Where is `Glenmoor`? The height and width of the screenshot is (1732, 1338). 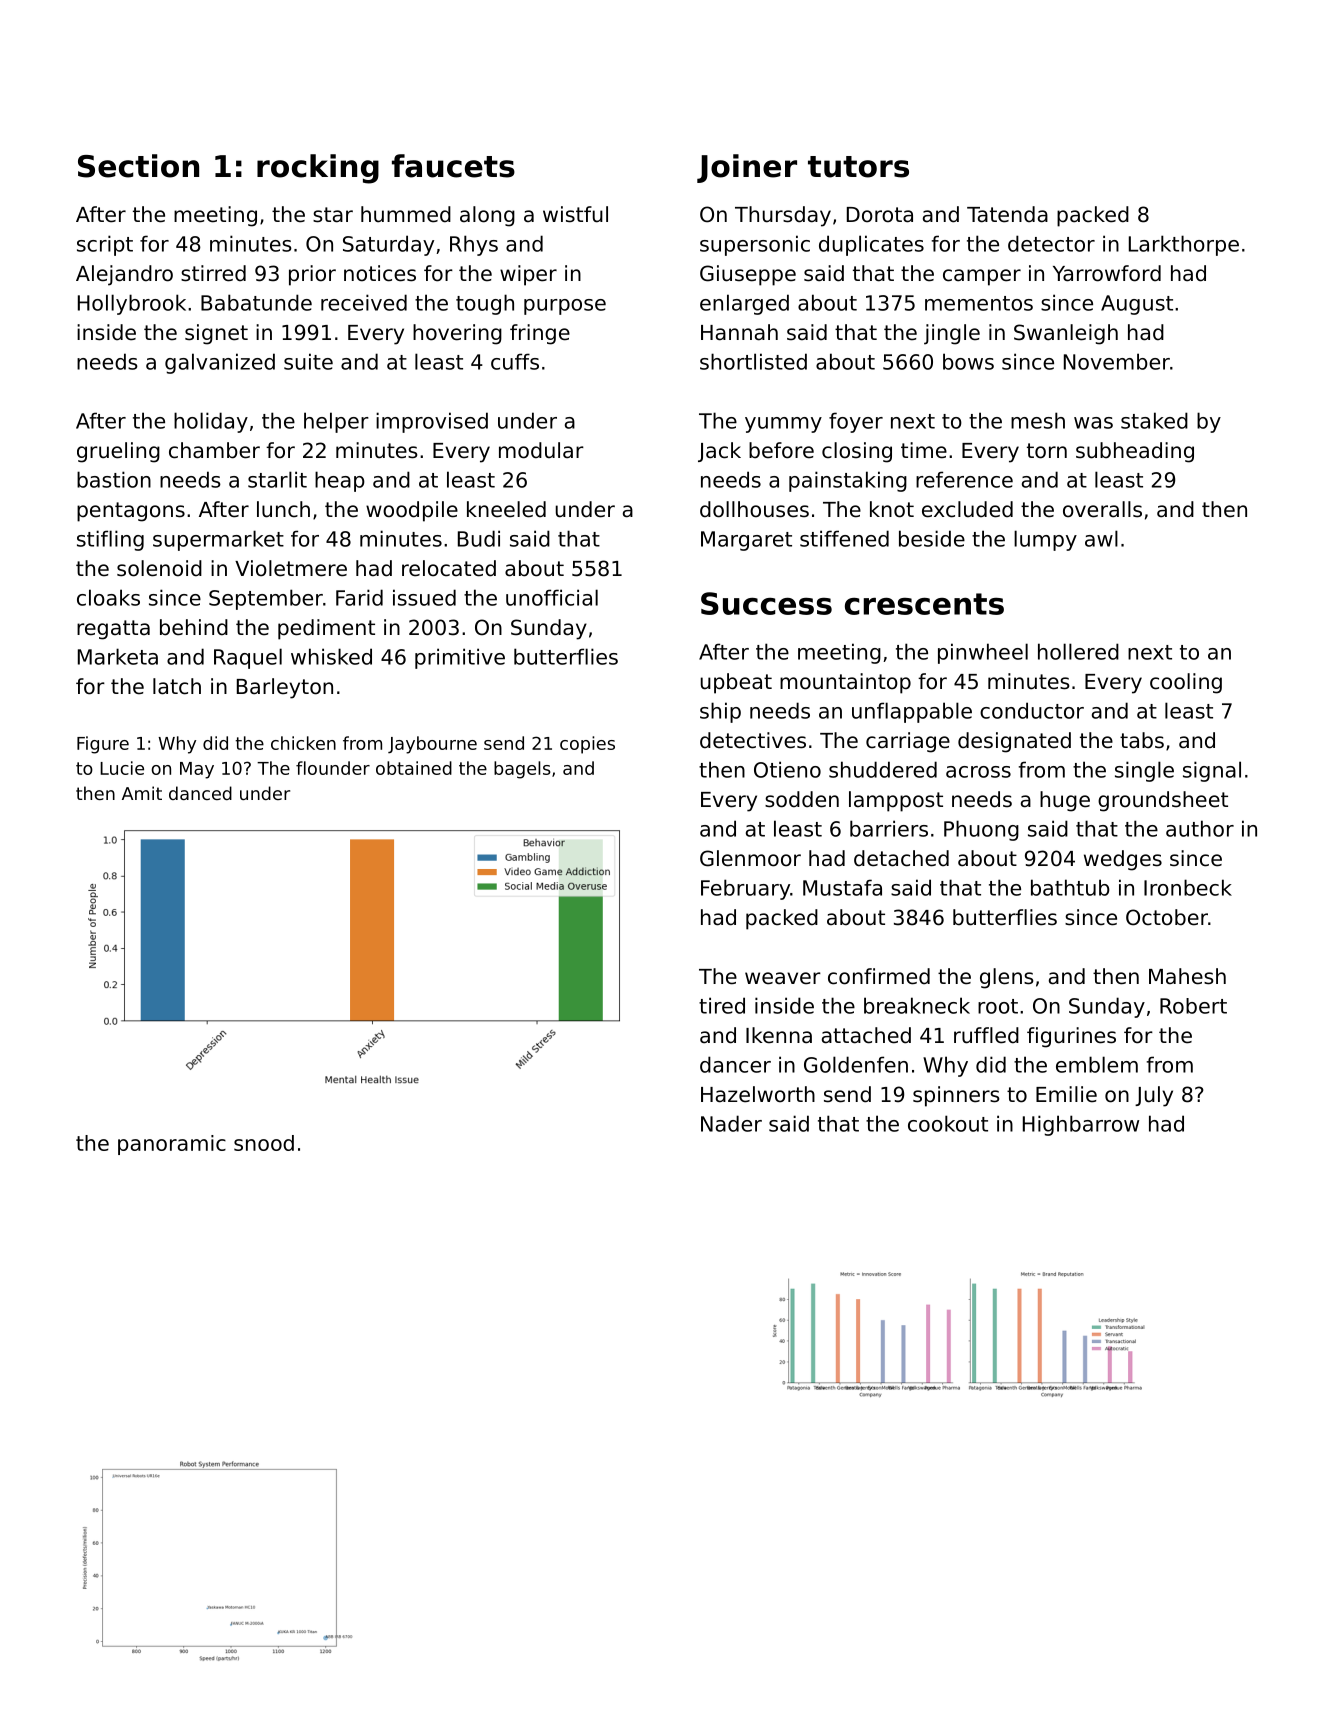
Glenmoor is located at coordinates (750, 858).
